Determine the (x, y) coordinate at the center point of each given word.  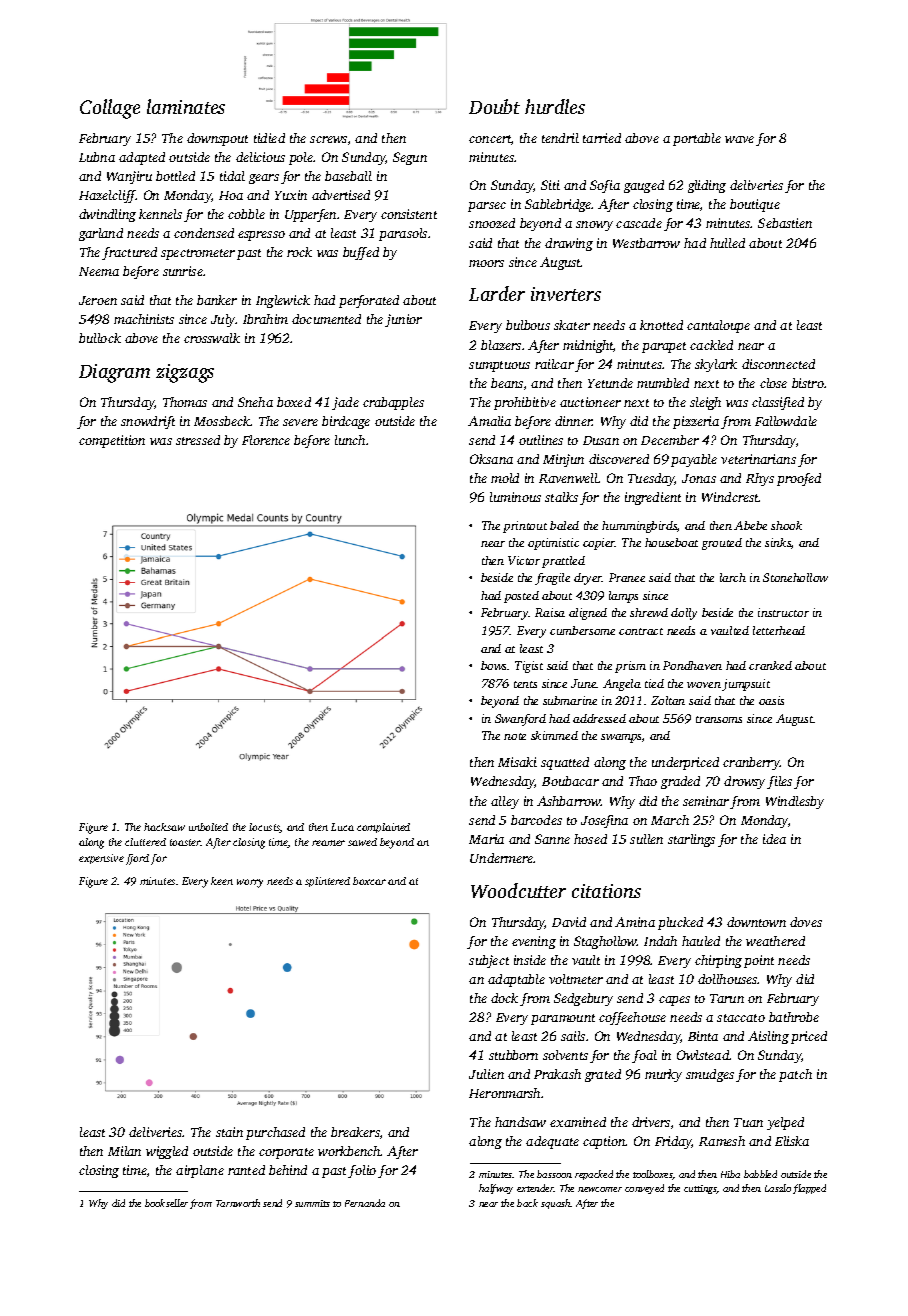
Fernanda (365, 1203)
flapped (809, 1189)
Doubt (494, 106)
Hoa (231, 195)
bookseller (166, 1203)
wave (739, 139)
